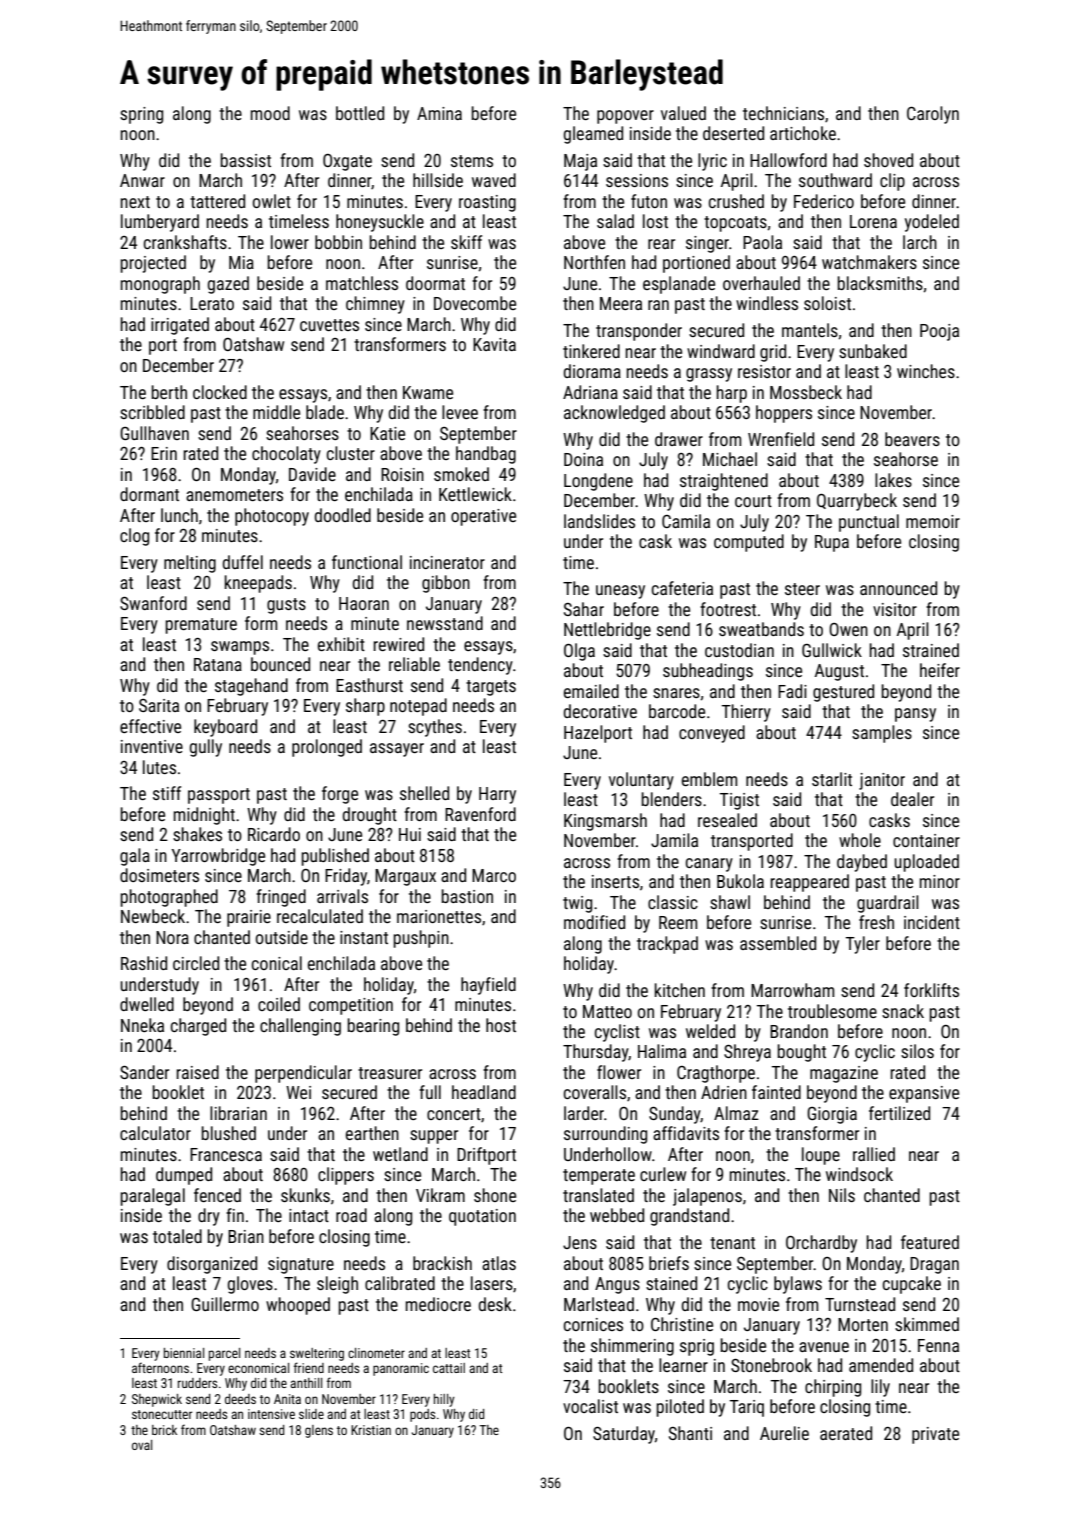 This screenshot has width=1080, height=1527. Describe the element at coordinates (495, 1304) in the screenshot. I see `desk` at that location.
